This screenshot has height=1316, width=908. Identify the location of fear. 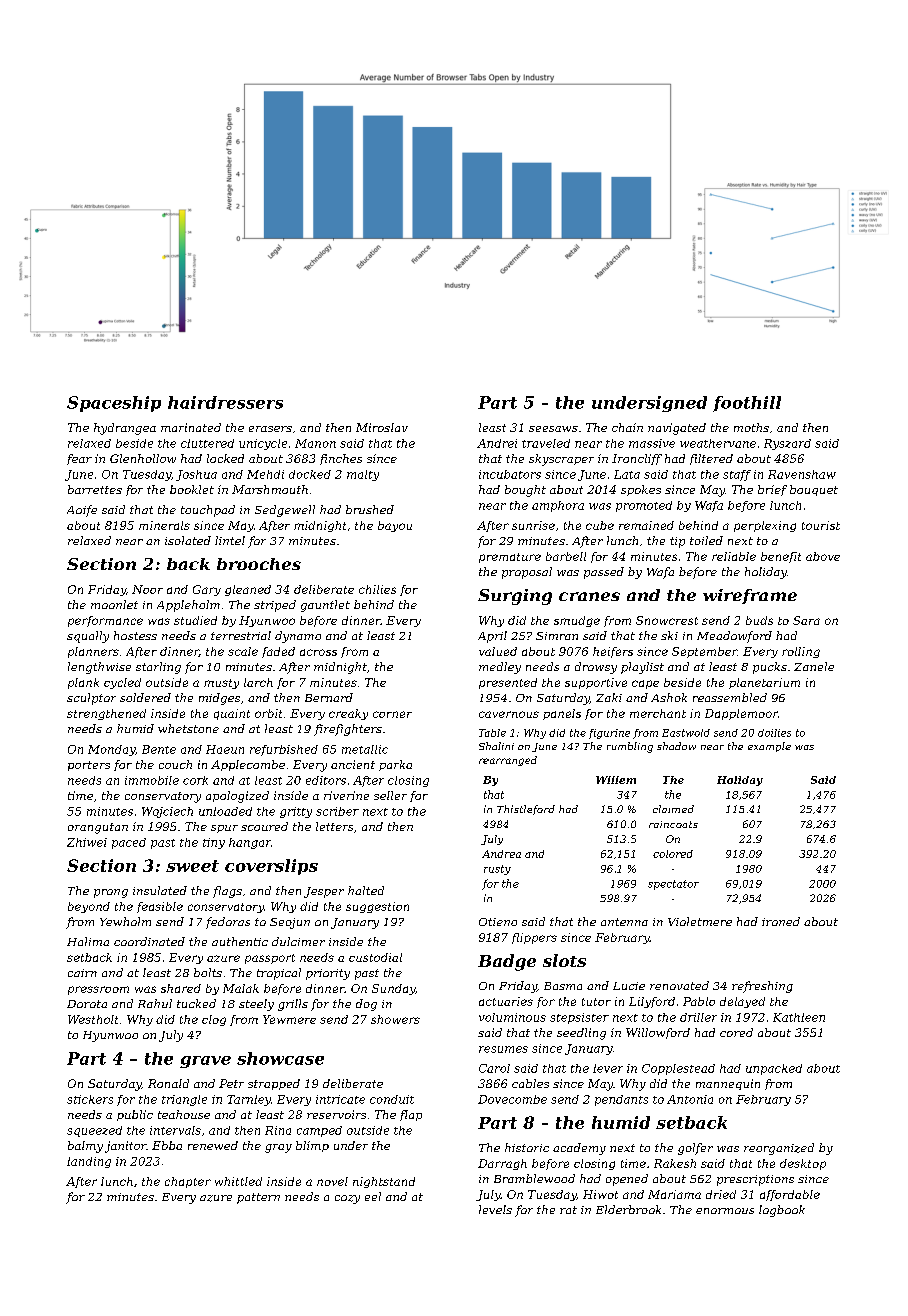
(79, 459).
